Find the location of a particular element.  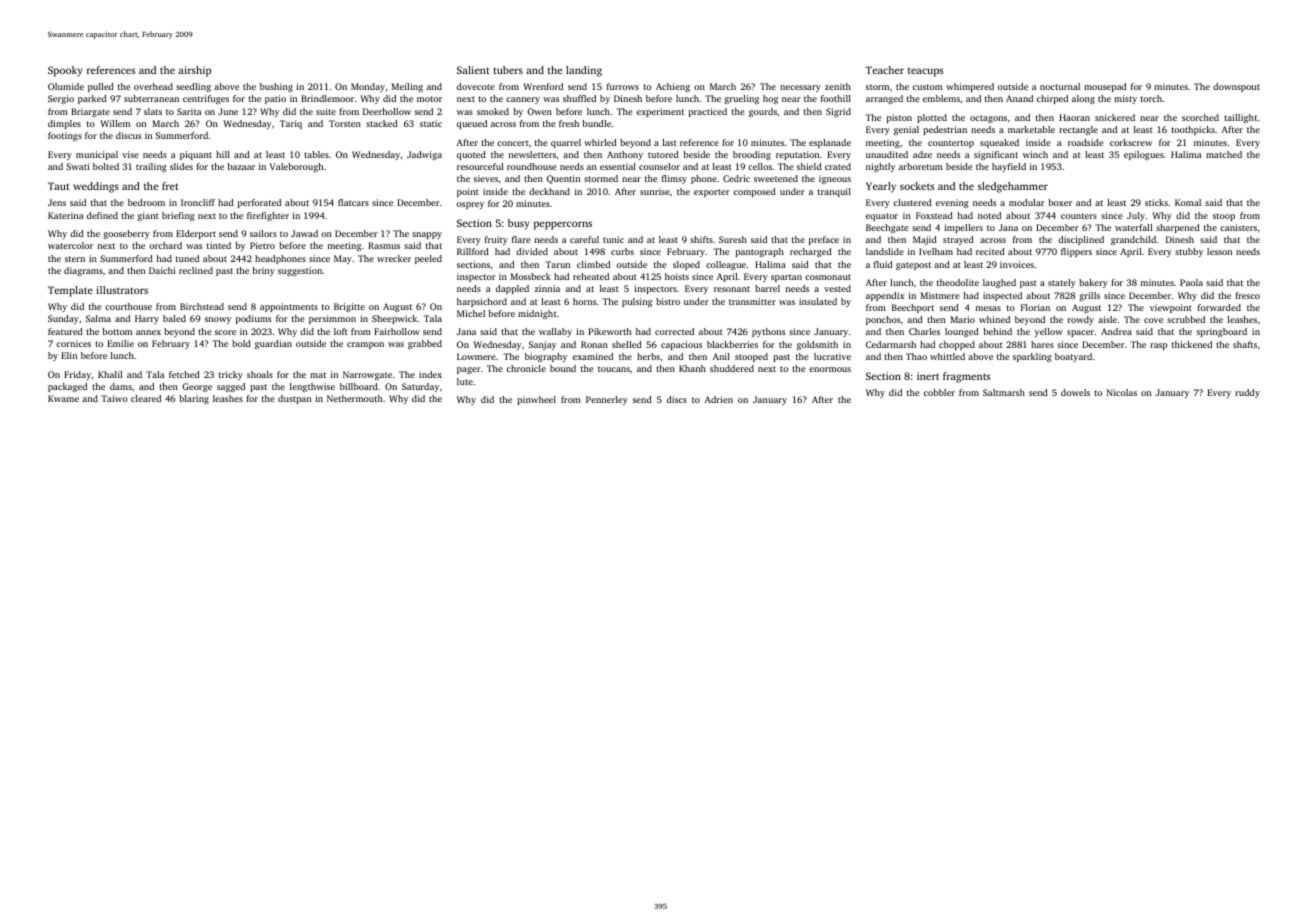

climbed is located at coordinates (593, 264).
